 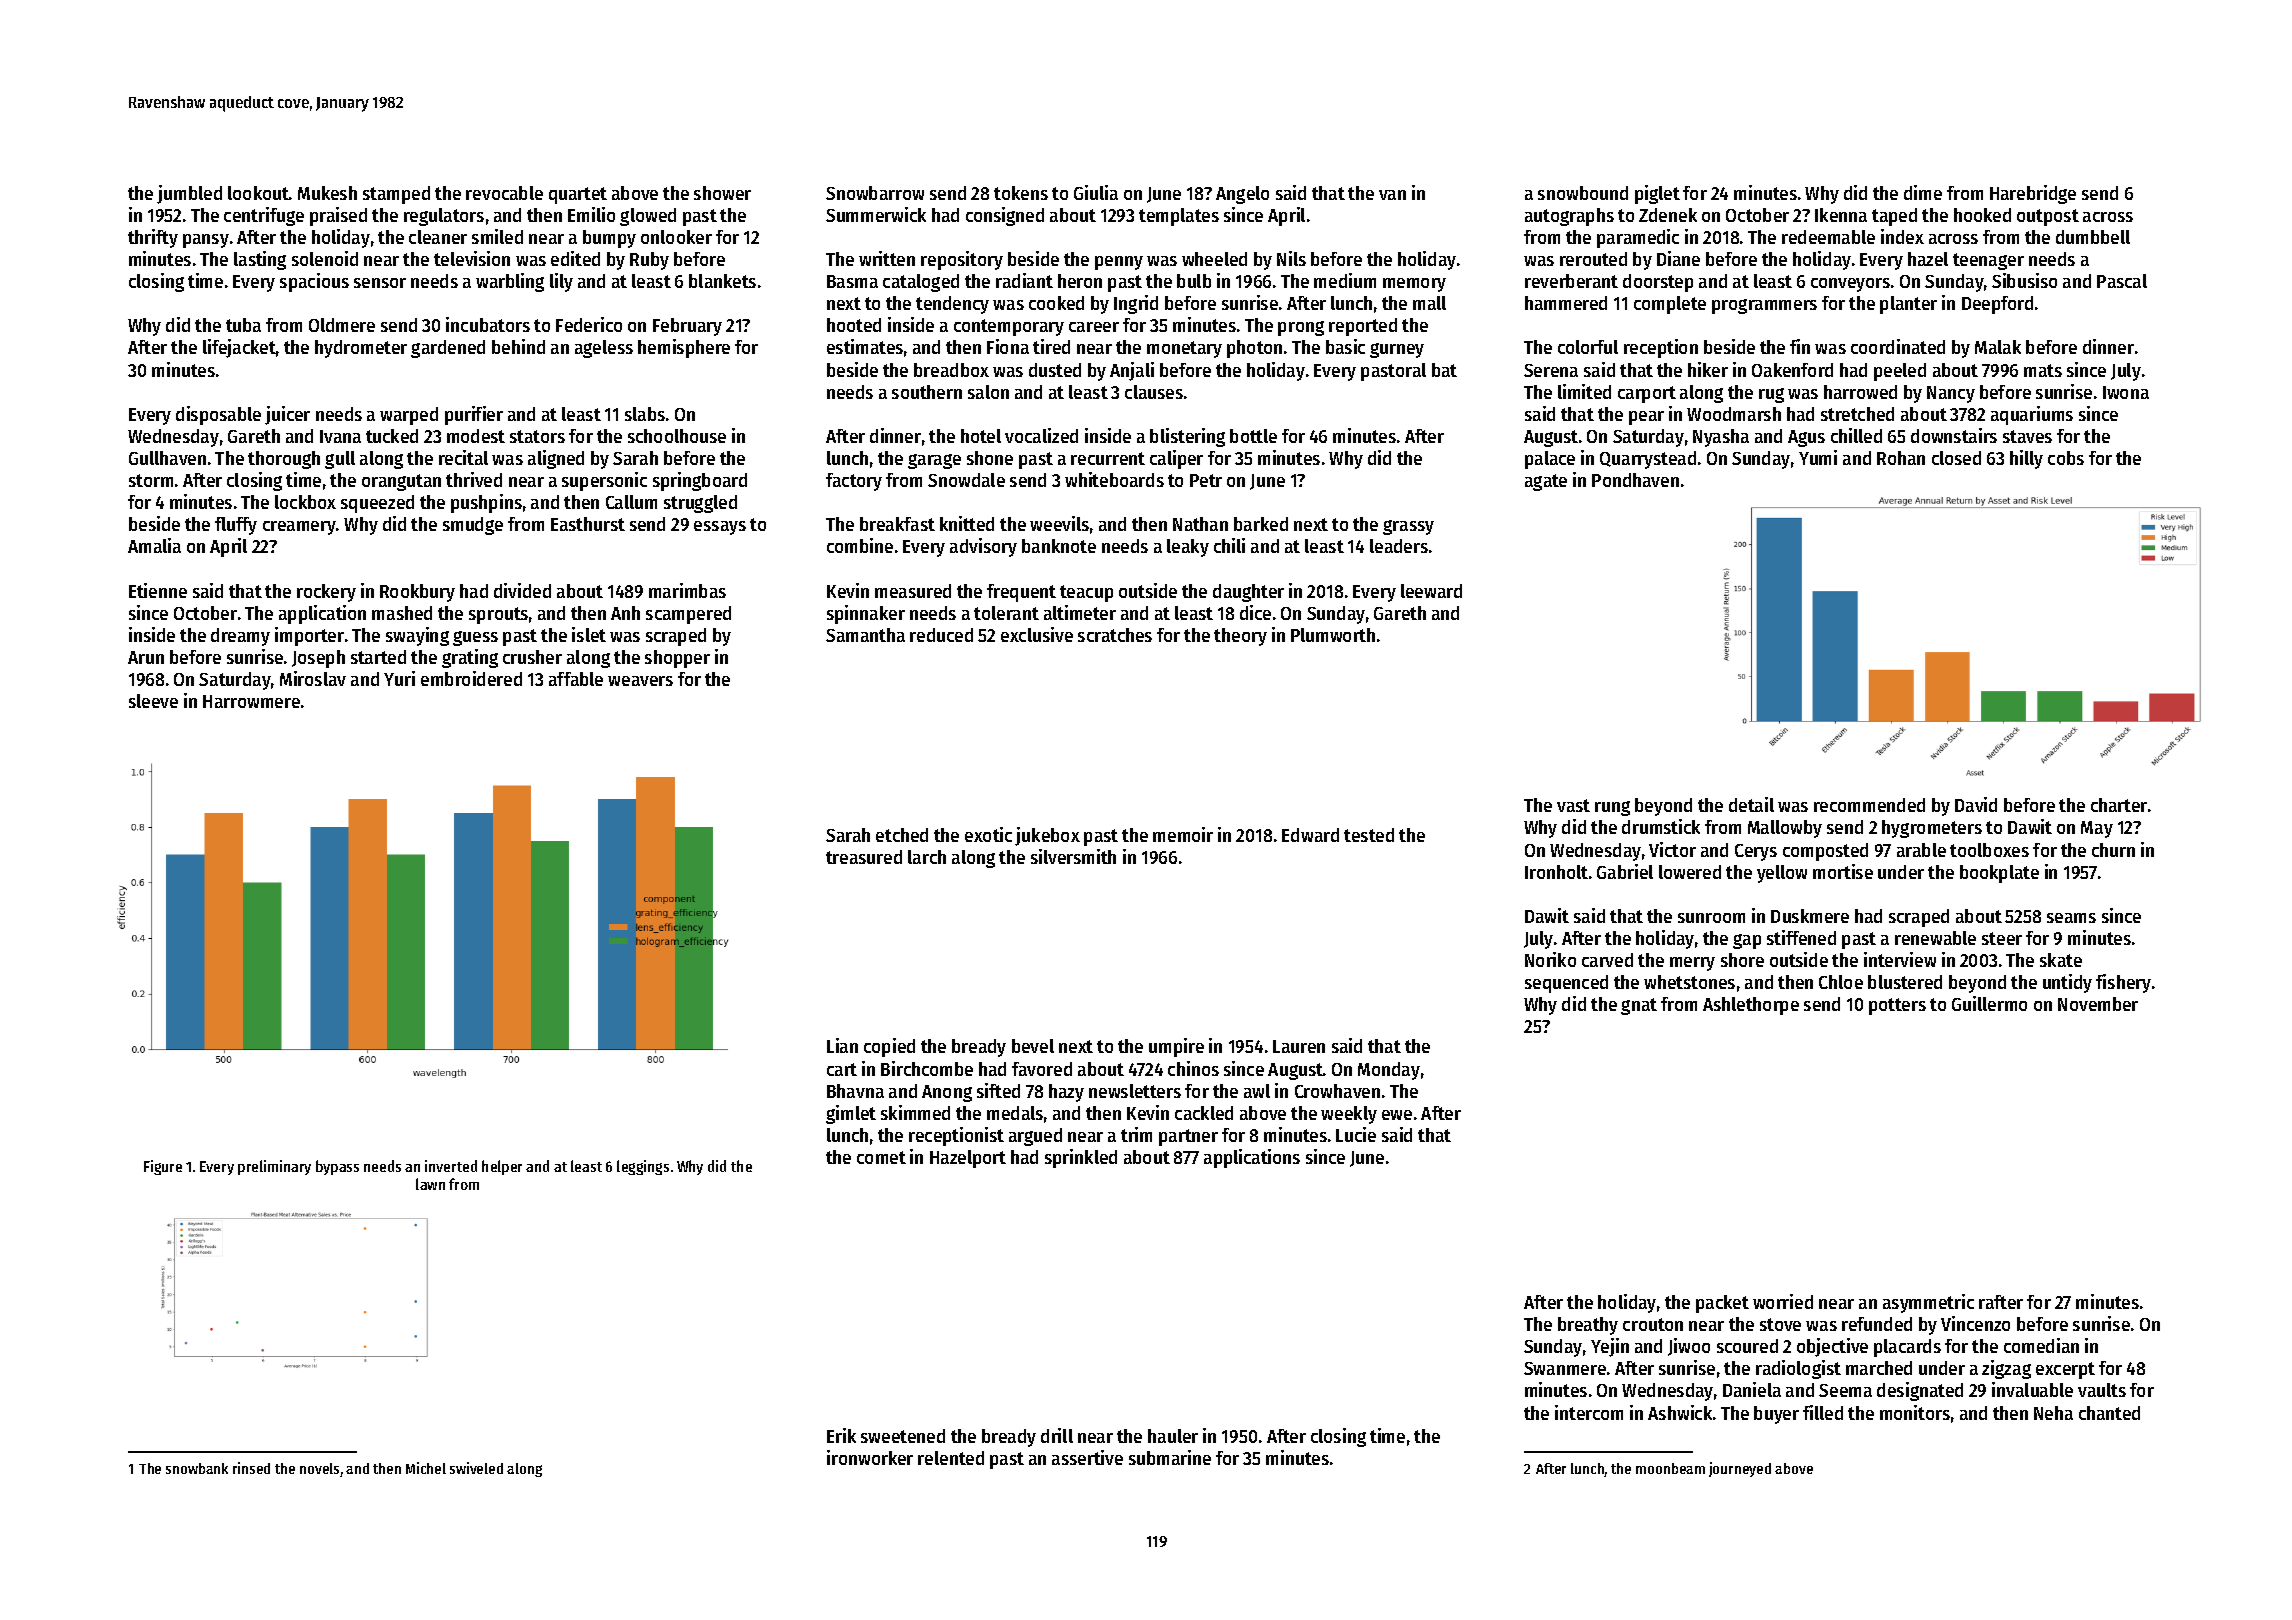 I want to click on jukebox, so click(x=1047, y=836).
